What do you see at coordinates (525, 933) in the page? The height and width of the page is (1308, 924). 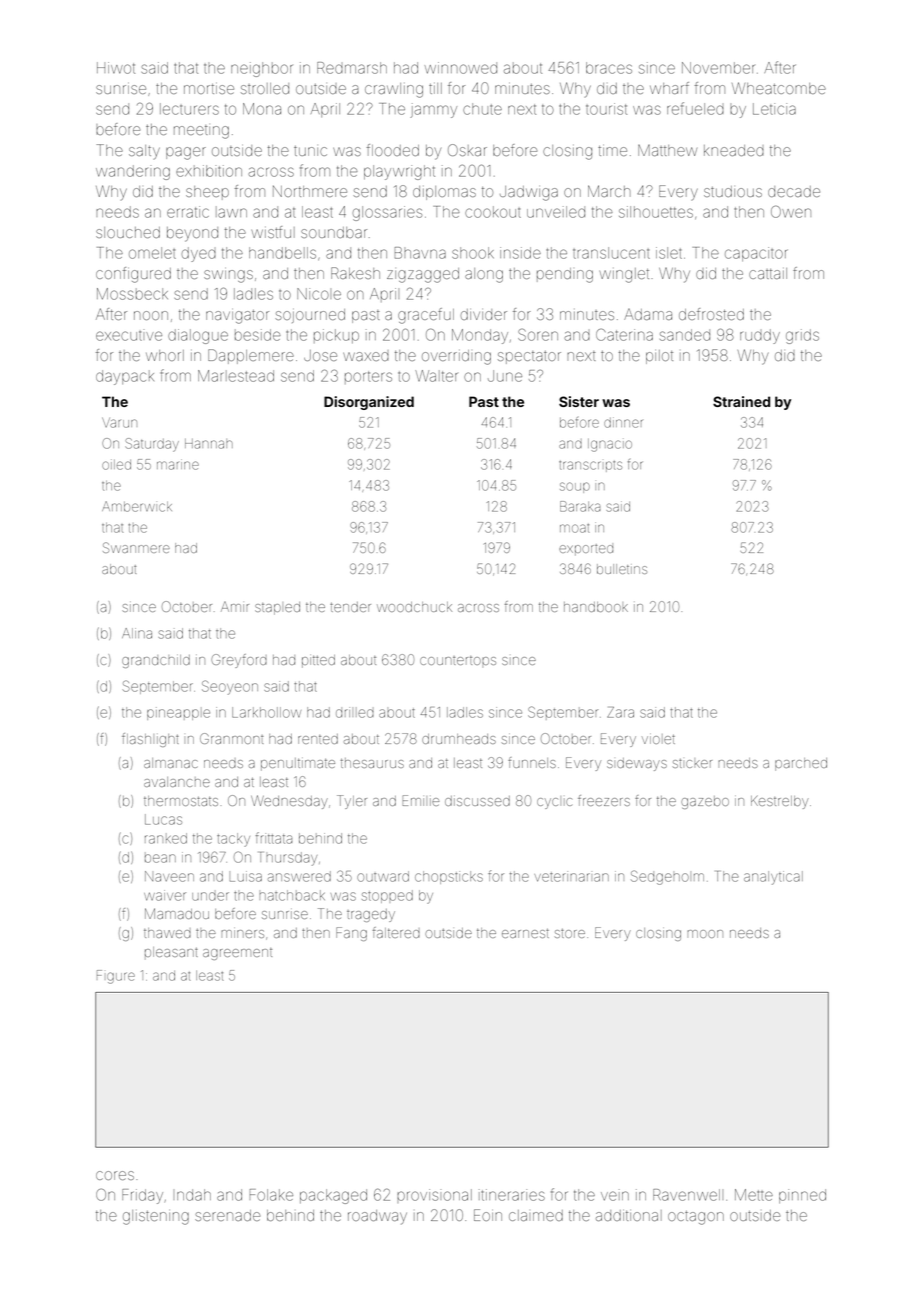 I see `earnest` at bounding box center [525, 933].
